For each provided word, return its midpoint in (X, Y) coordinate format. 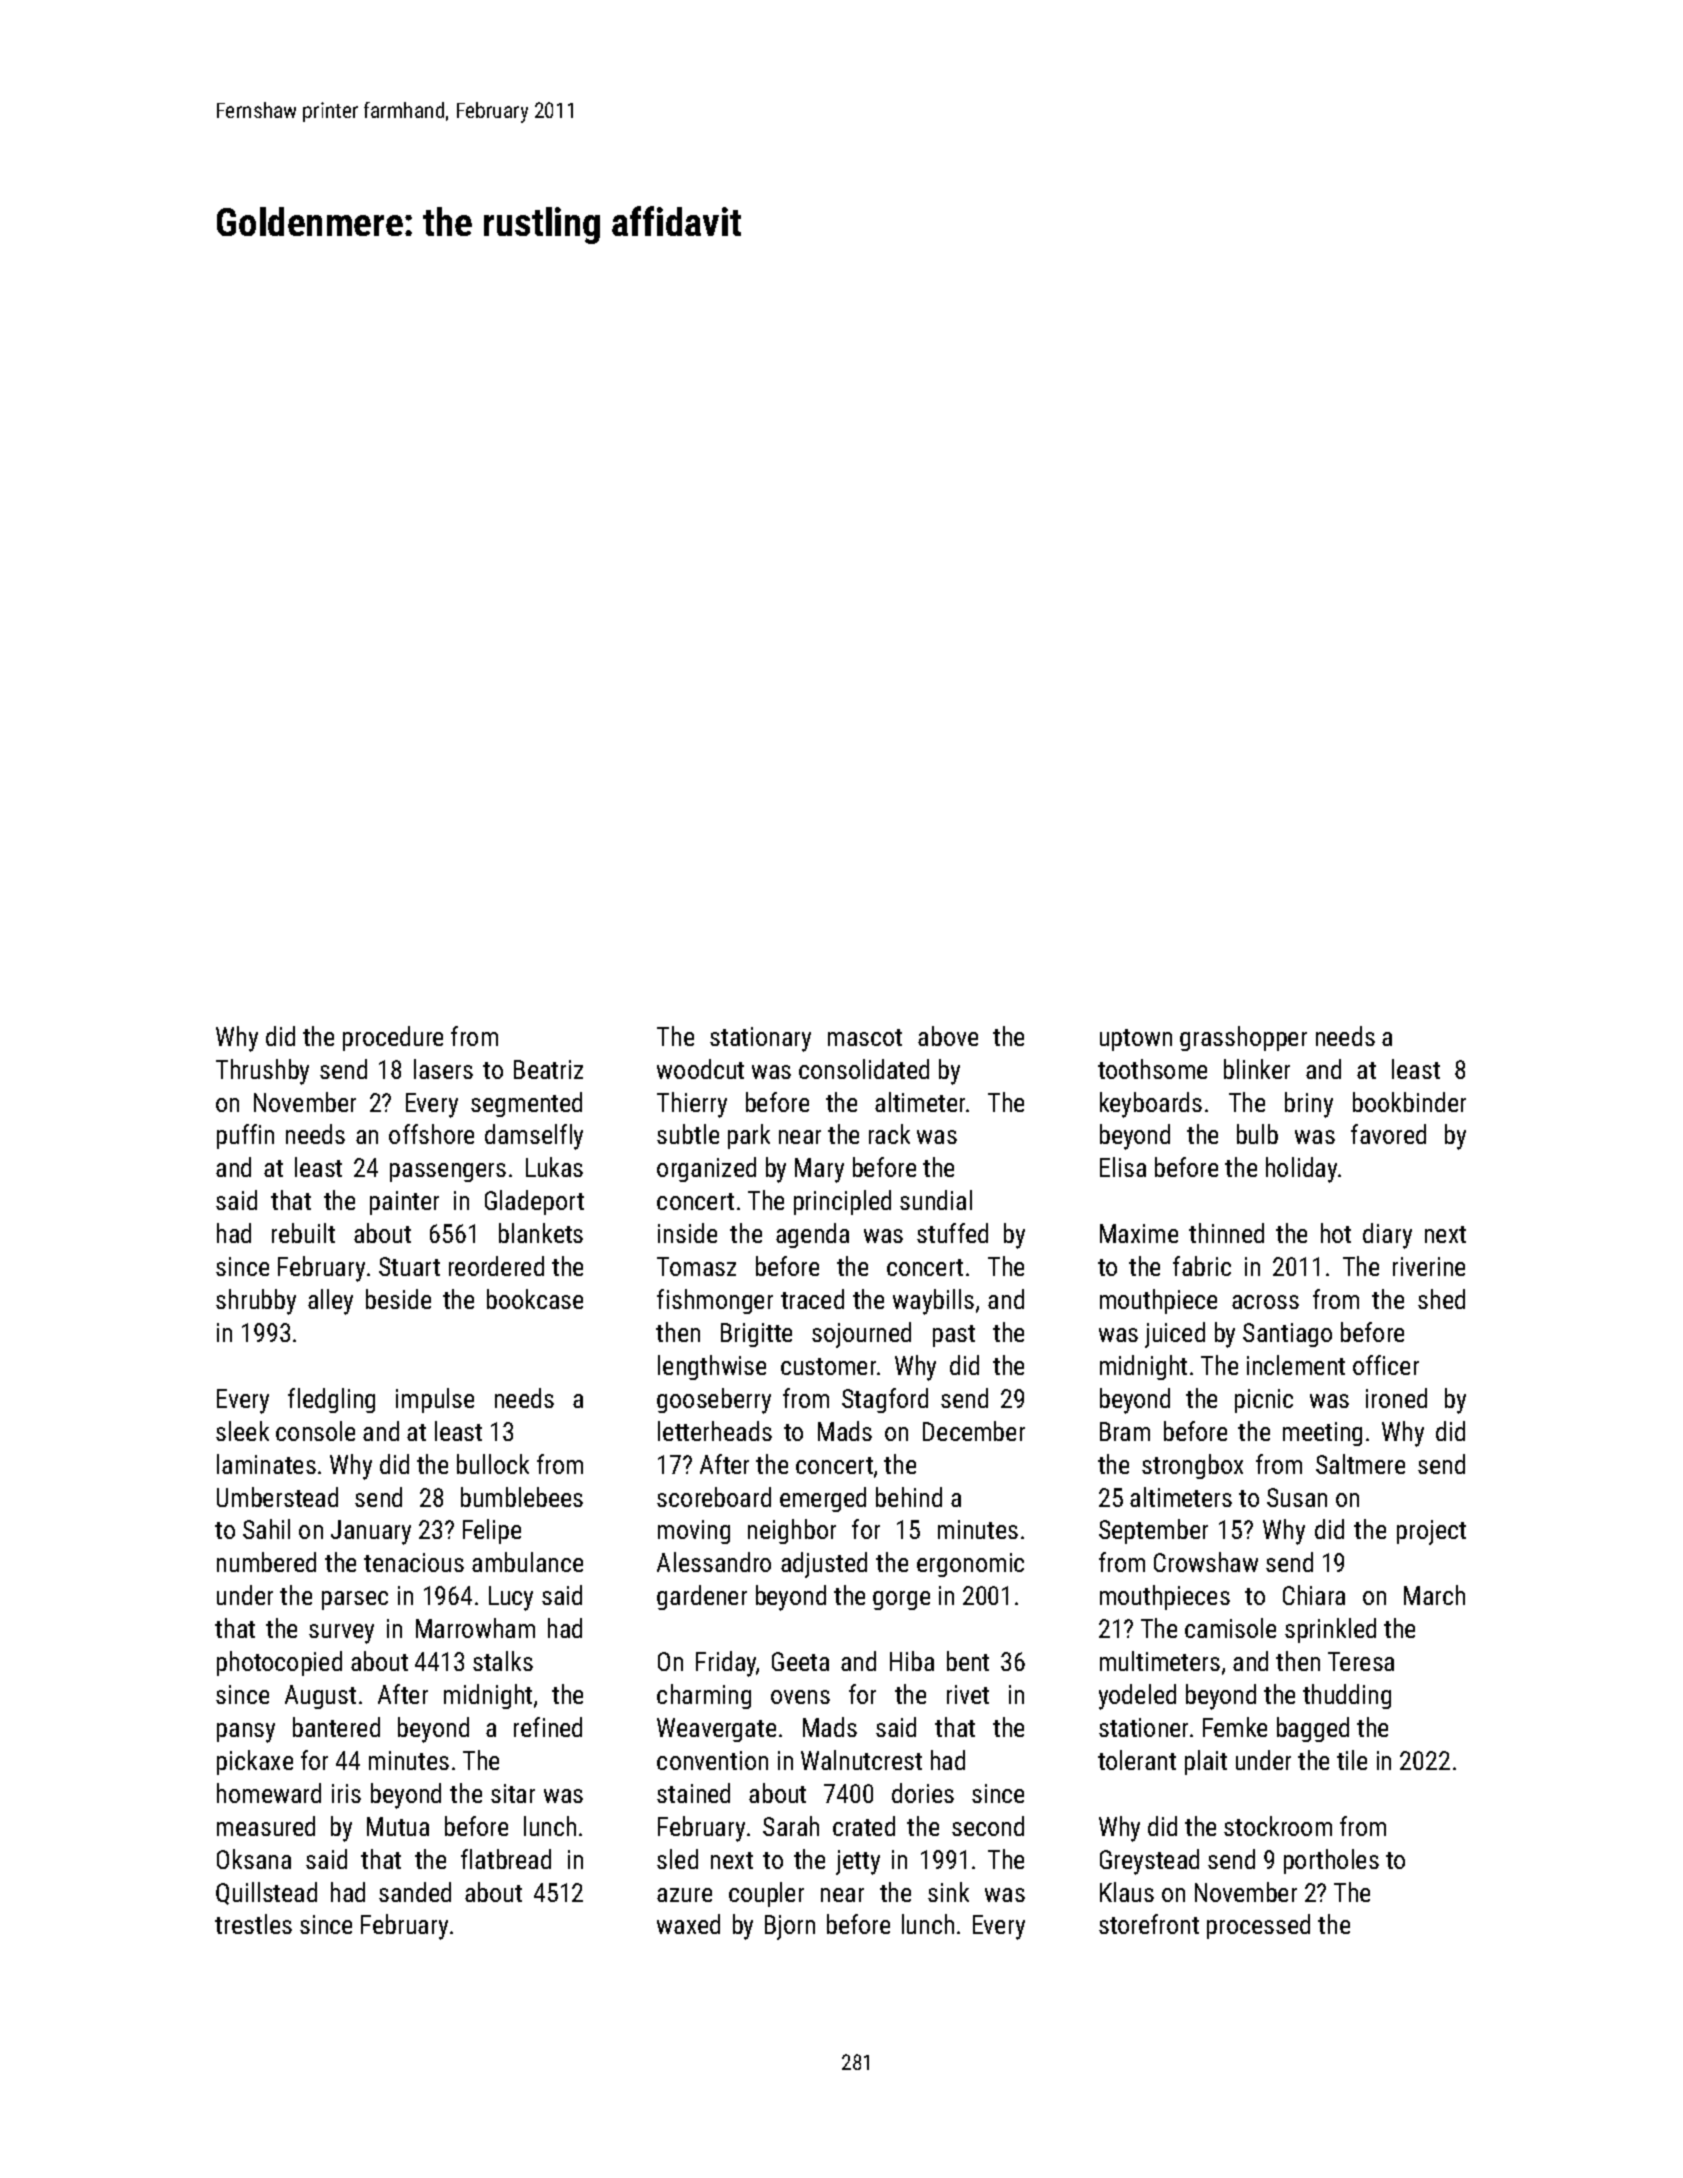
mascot (865, 1037)
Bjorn (790, 1927)
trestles (253, 1924)
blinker (1257, 1069)
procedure (393, 1038)
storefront (1149, 1924)
